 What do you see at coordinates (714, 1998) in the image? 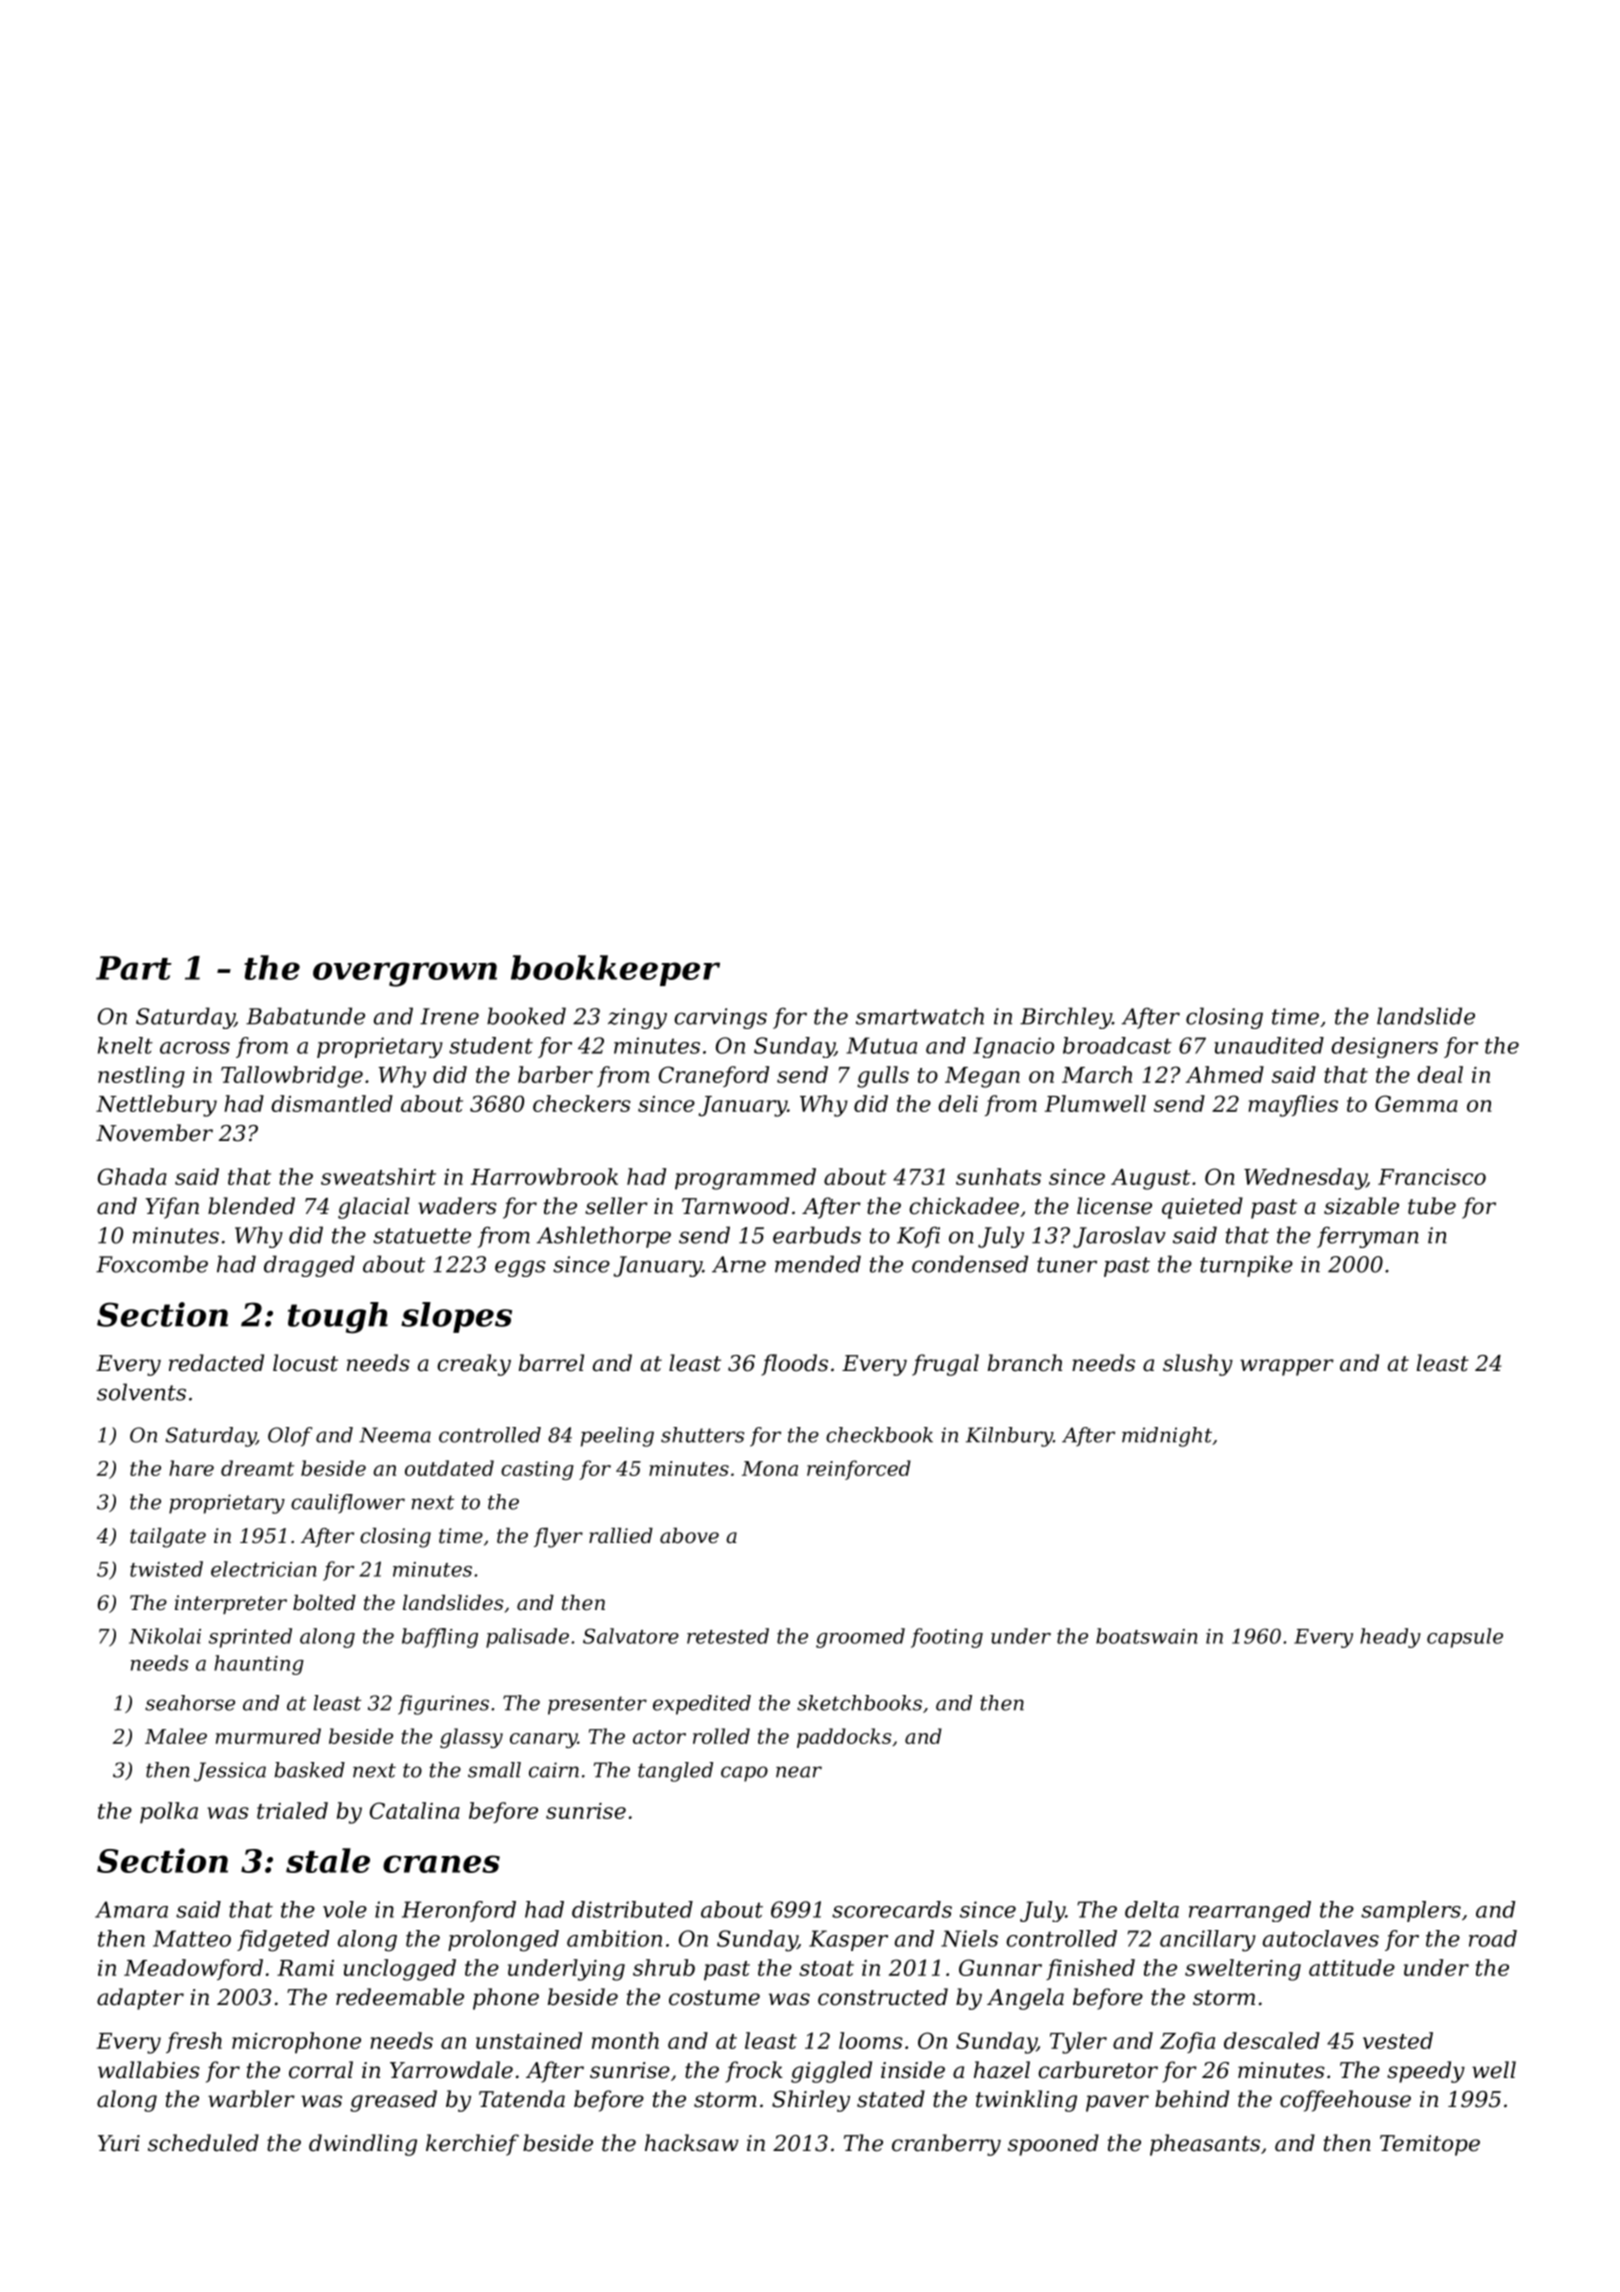
I see `costume` at bounding box center [714, 1998].
